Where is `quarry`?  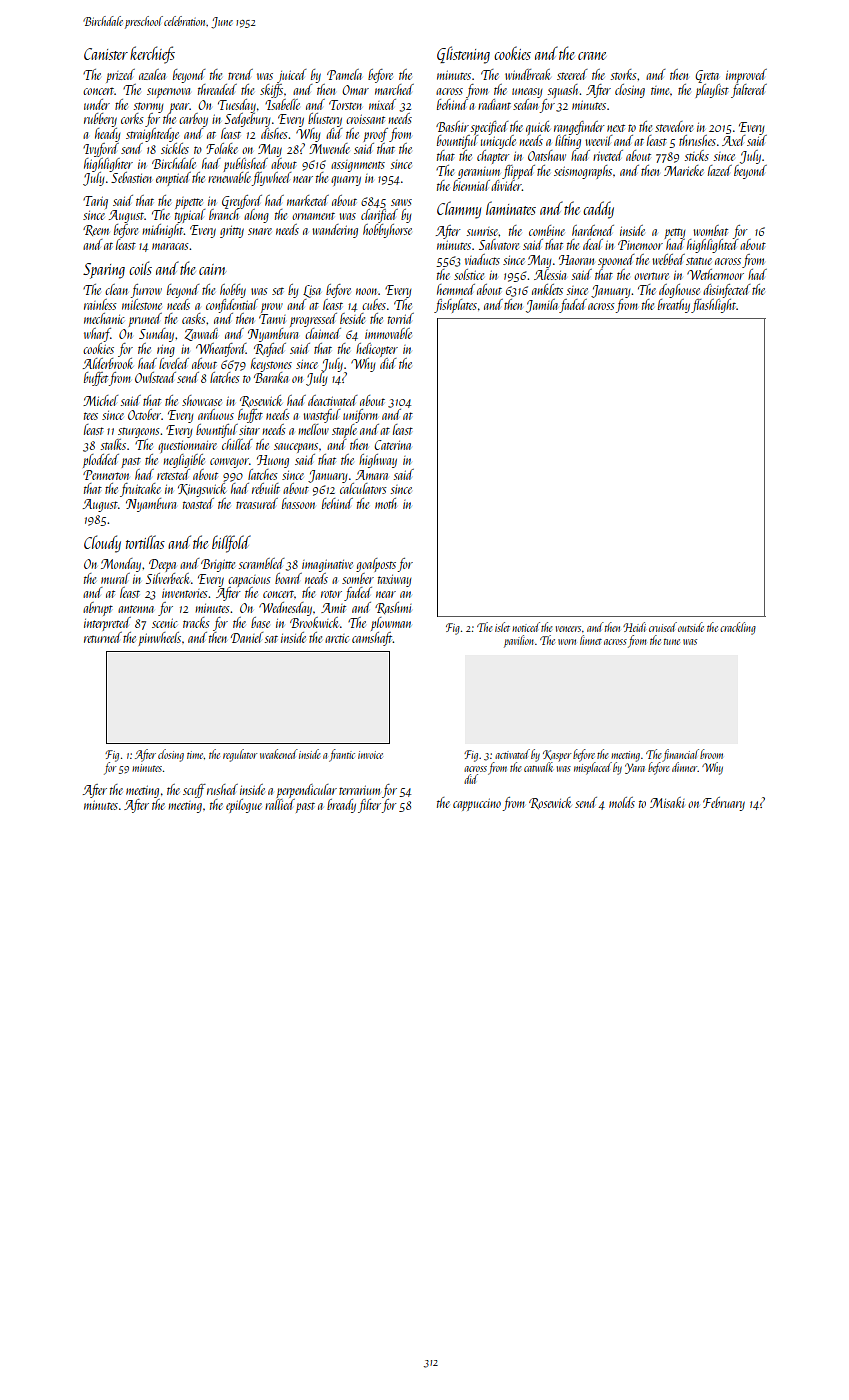
quarry is located at coordinates (346, 181).
